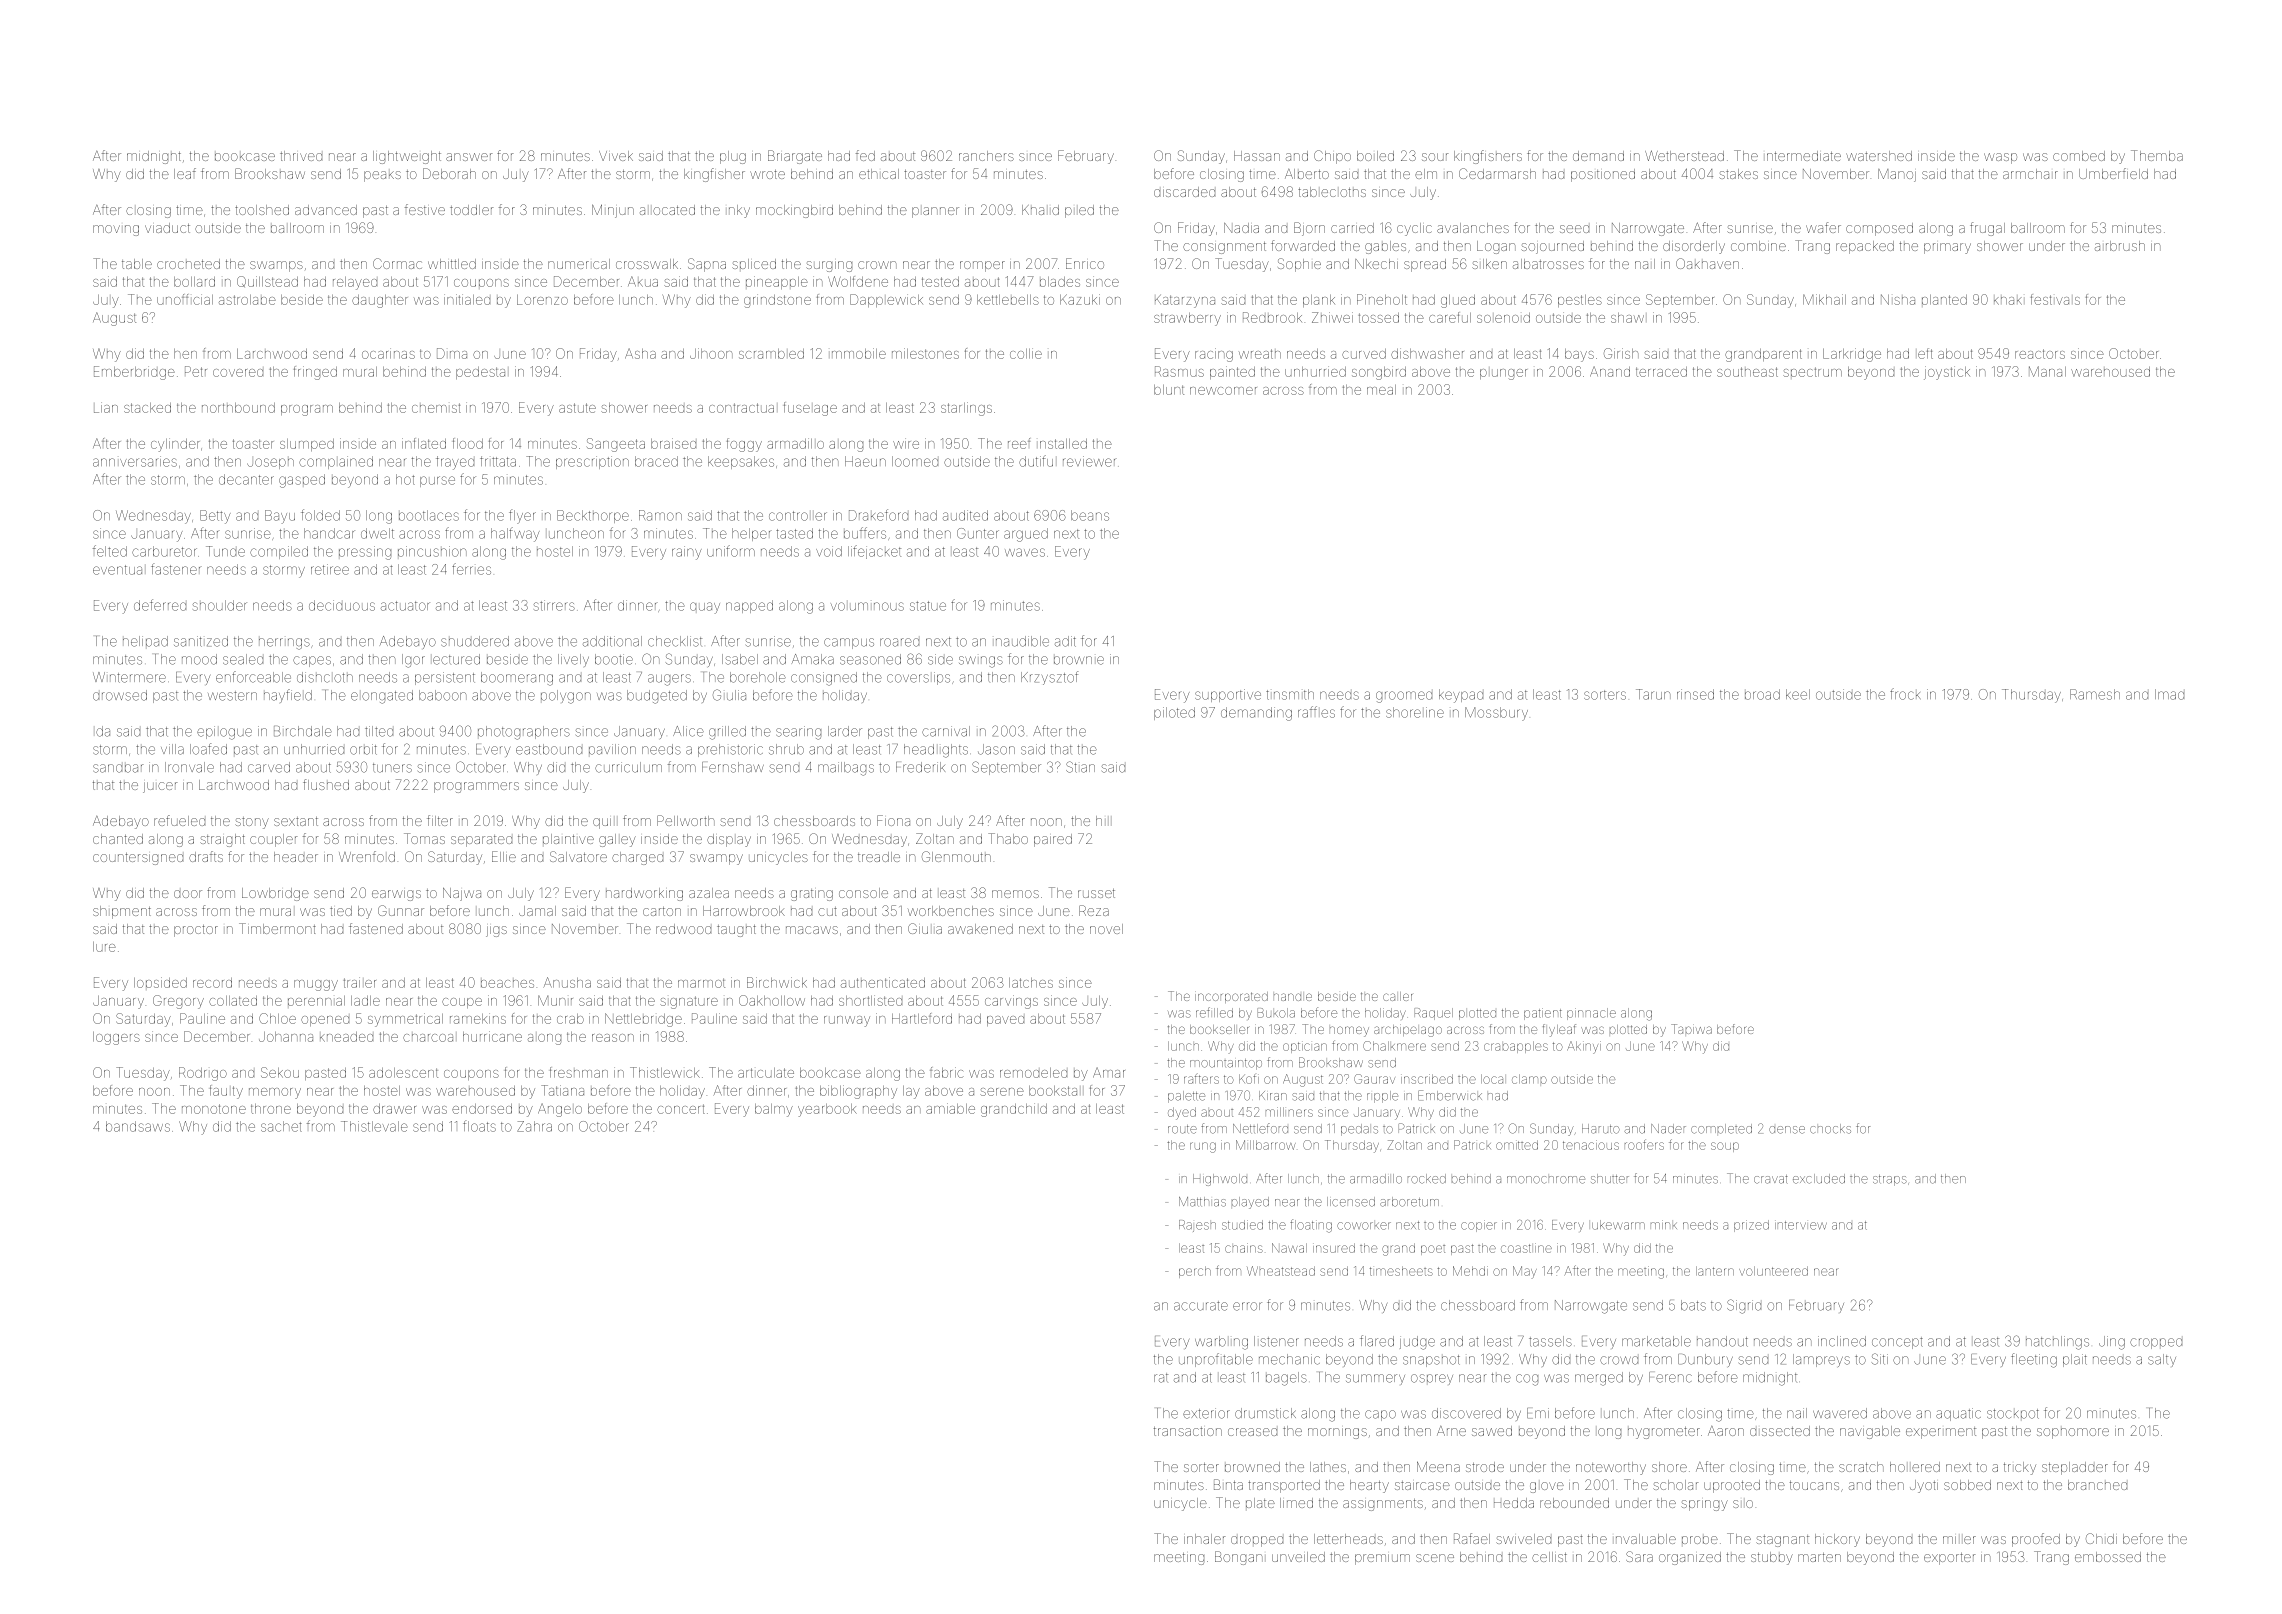 The height and width of the page is (1614, 2282). What do you see at coordinates (1205, 1539) in the page?
I see `inhaler` at bounding box center [1205, 1539].
